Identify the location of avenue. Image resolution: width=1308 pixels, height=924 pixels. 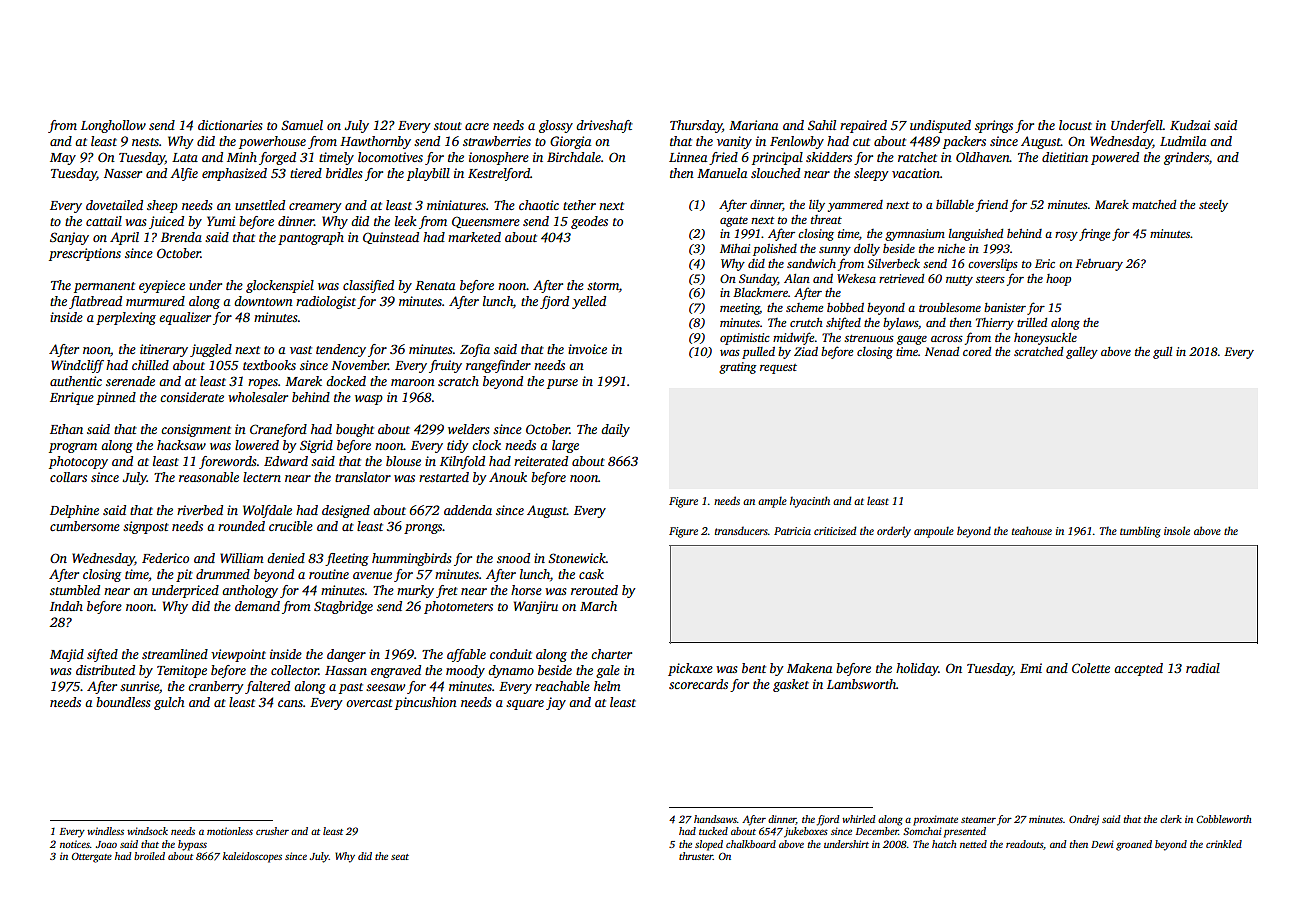
(372, 575).
